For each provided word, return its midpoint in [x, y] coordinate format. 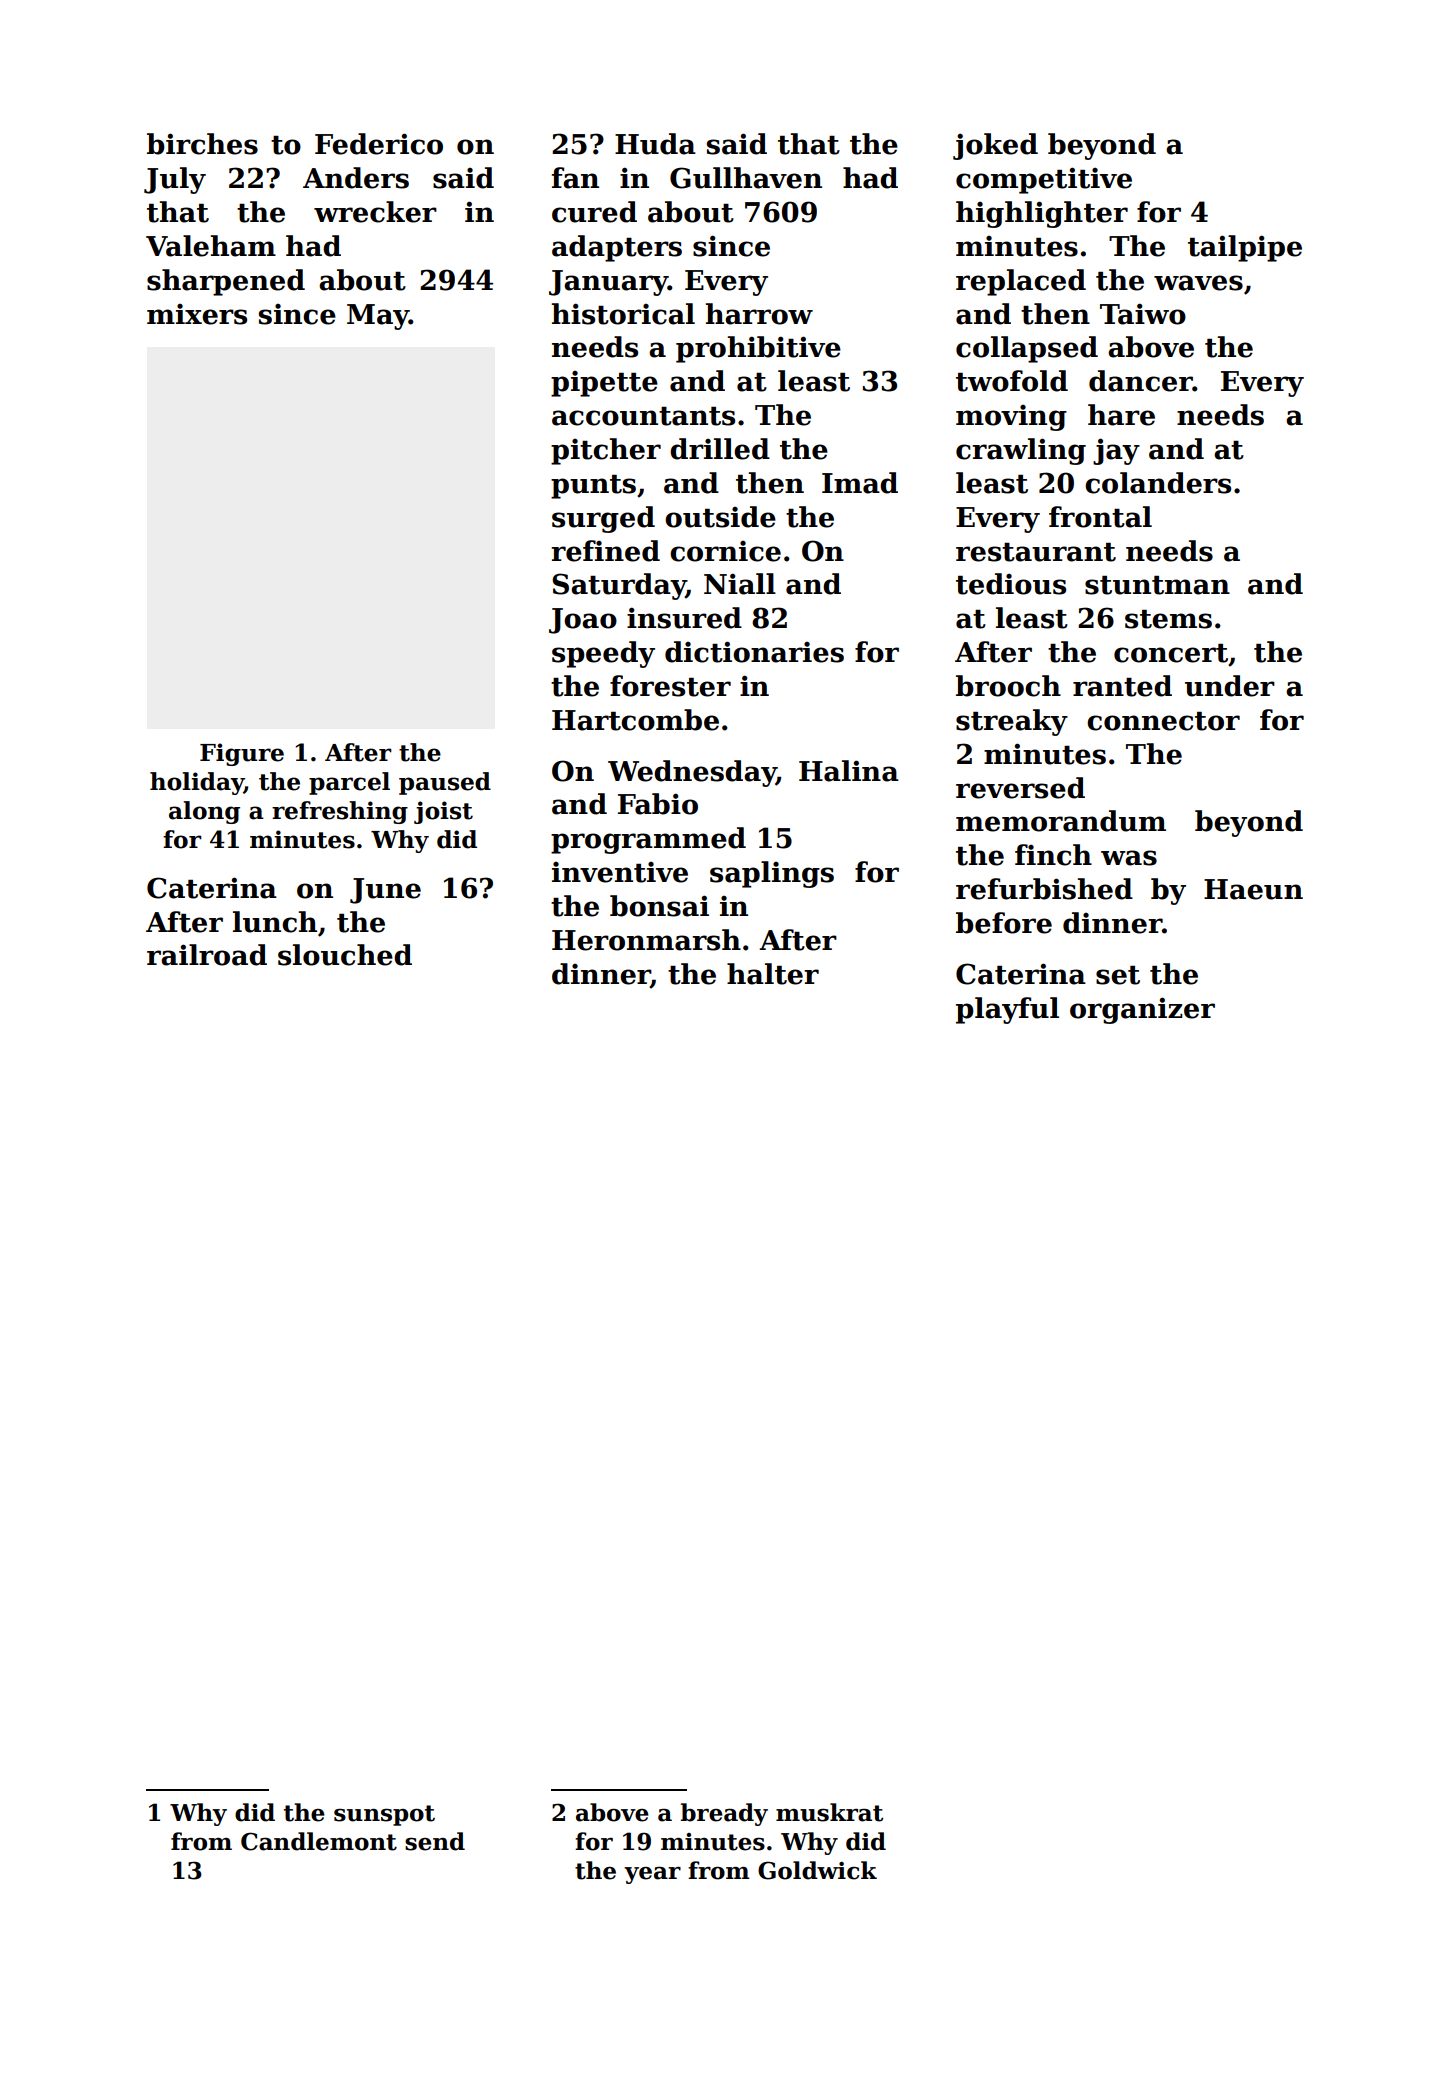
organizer [1142, 1010]
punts [593, 487]
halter [773, 974]
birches [202, 144]
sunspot [384, 1815]
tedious [1011, 584]
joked [995, 146]
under [1230, 686]
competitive [1044, 180]
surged [603, 519]
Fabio [658, 804]
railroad [207, 955]
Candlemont [319, 1841]
